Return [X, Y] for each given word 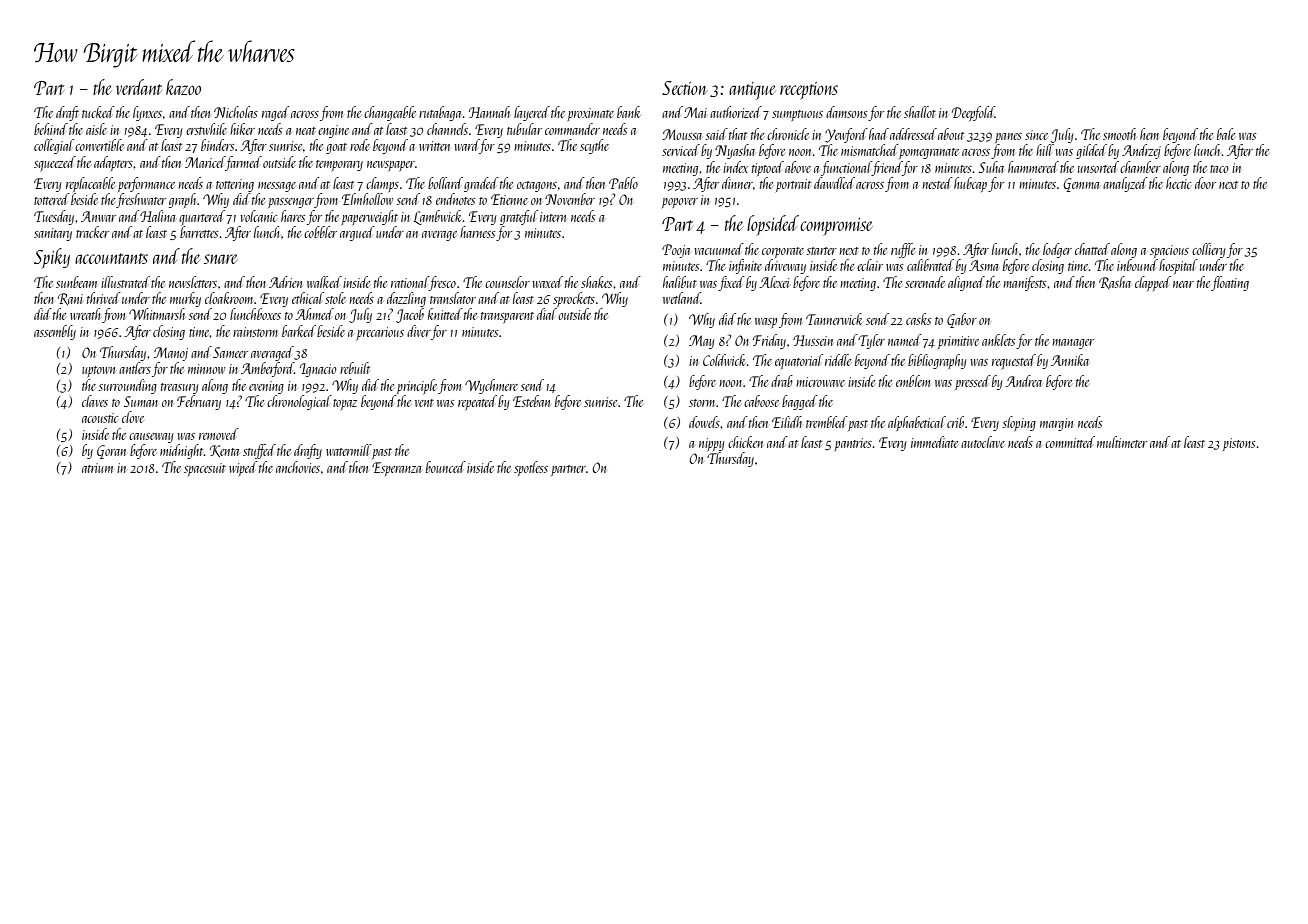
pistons [1239, 444]
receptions [809, 91]
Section [685, 88]
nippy [712, 444]
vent [424, 403]
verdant [139, 87]
